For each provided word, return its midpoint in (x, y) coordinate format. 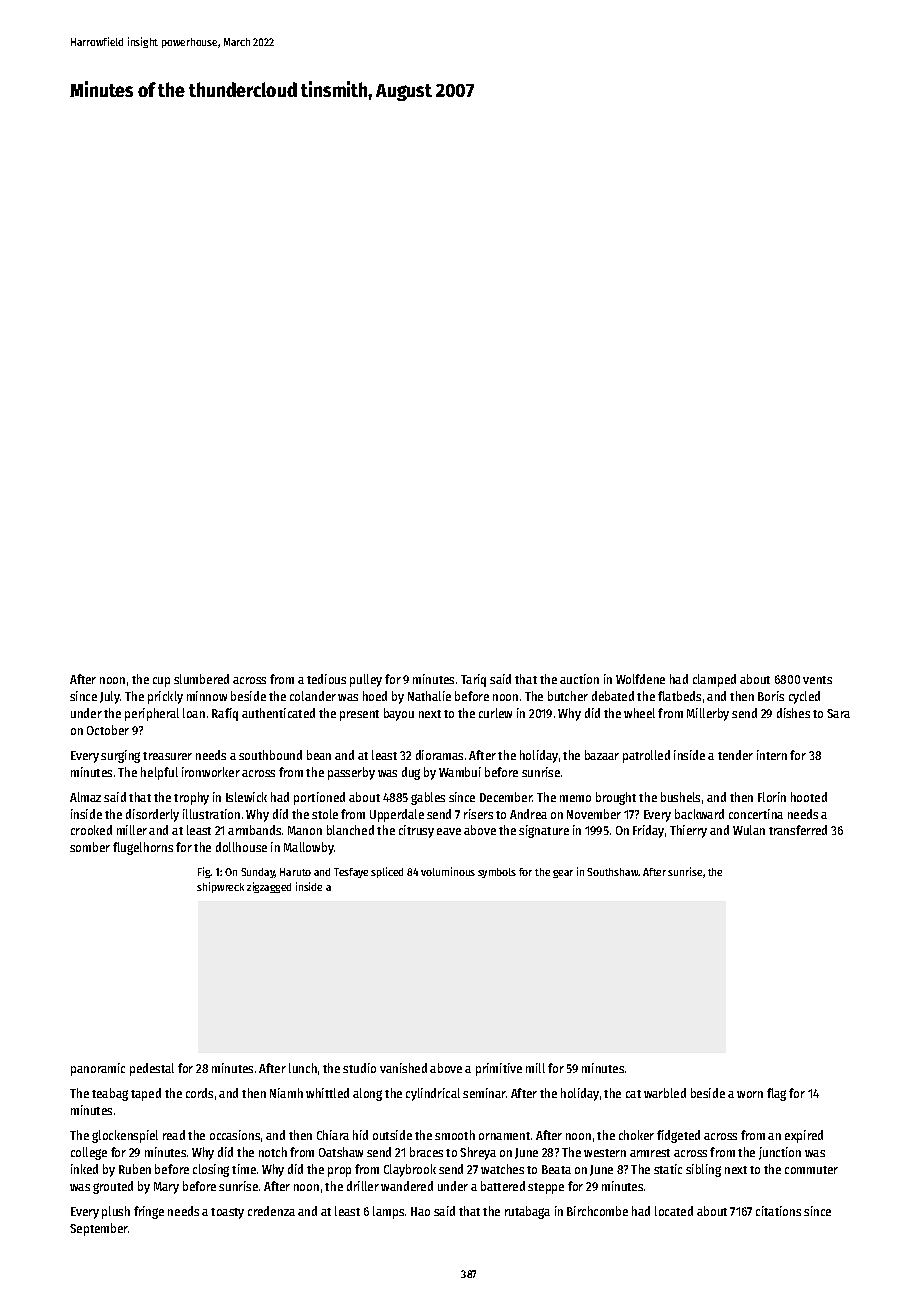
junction (780, 1153)
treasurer (167, 756)
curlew (495, 713)
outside (392, 1135)
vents (817, 680)
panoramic (98, 1069)
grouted (113, 1187)
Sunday (258, 873)
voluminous (448, 871)
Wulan (749, 830)
